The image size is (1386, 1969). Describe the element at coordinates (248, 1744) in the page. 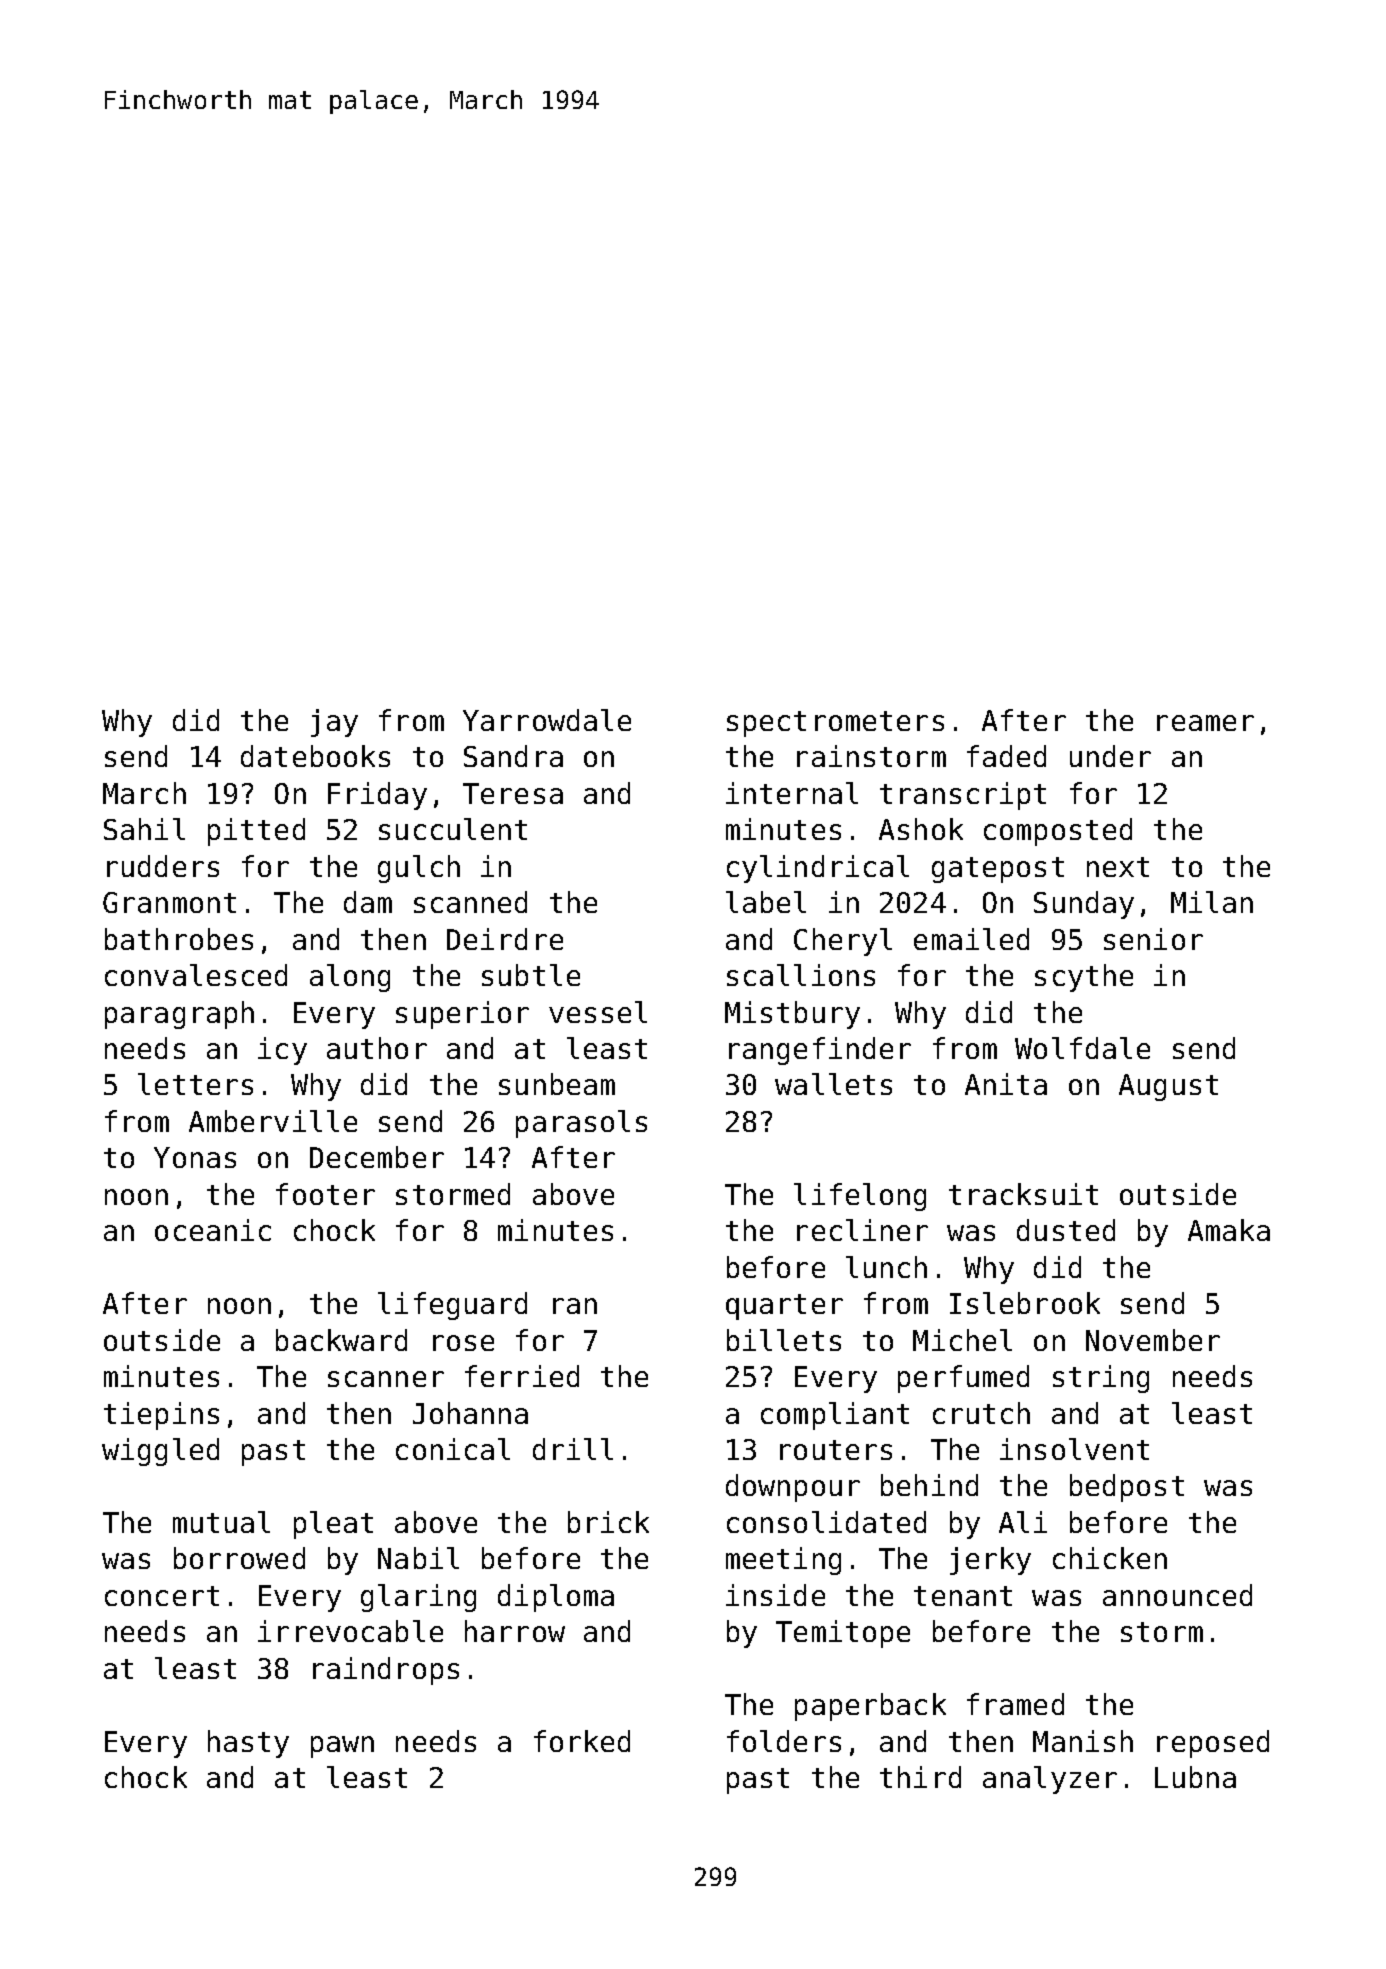

I see `hasty` at that location.
